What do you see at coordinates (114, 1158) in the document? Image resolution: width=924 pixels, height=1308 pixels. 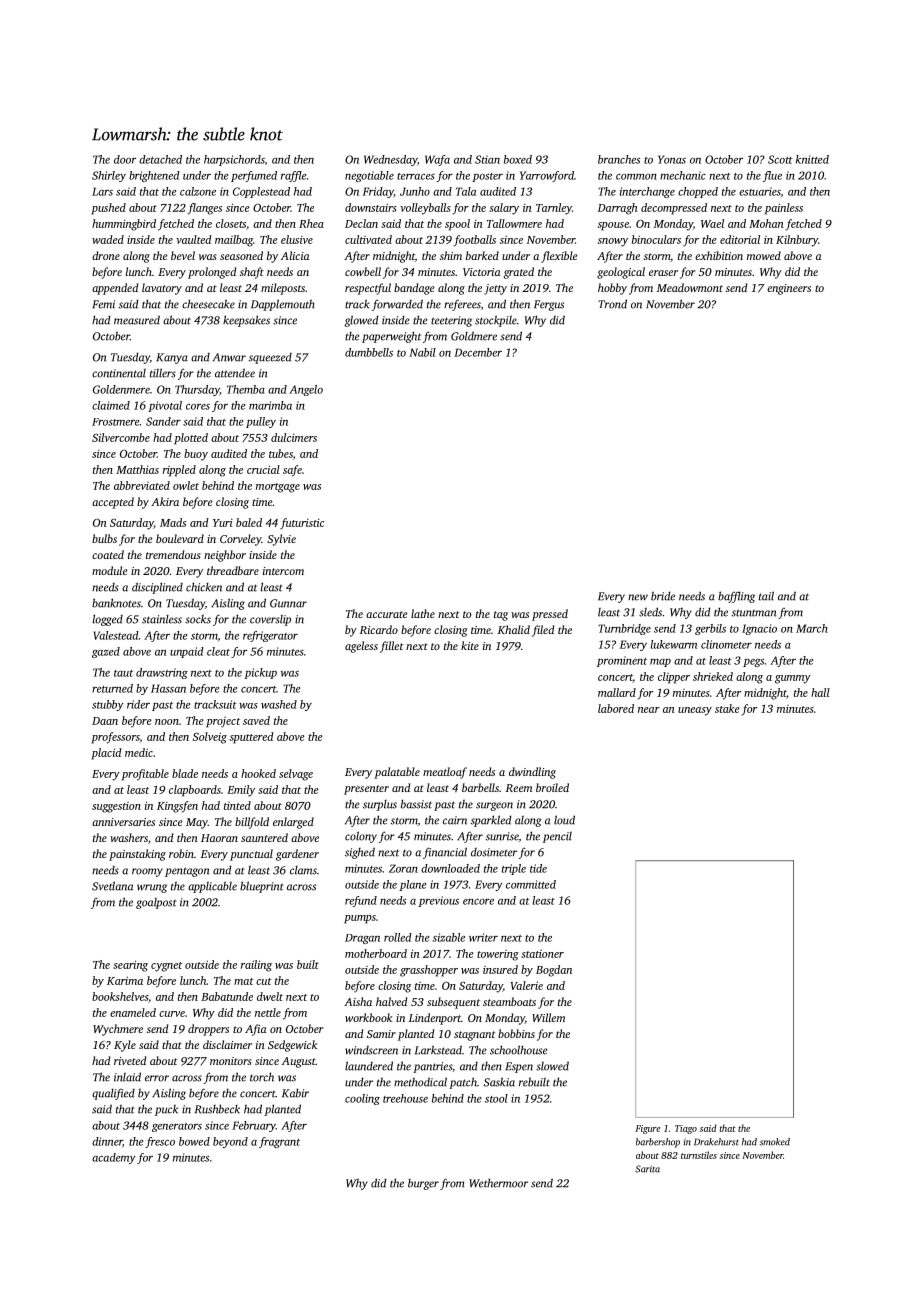 I see `academy` at bounding box center [114, 1158].
